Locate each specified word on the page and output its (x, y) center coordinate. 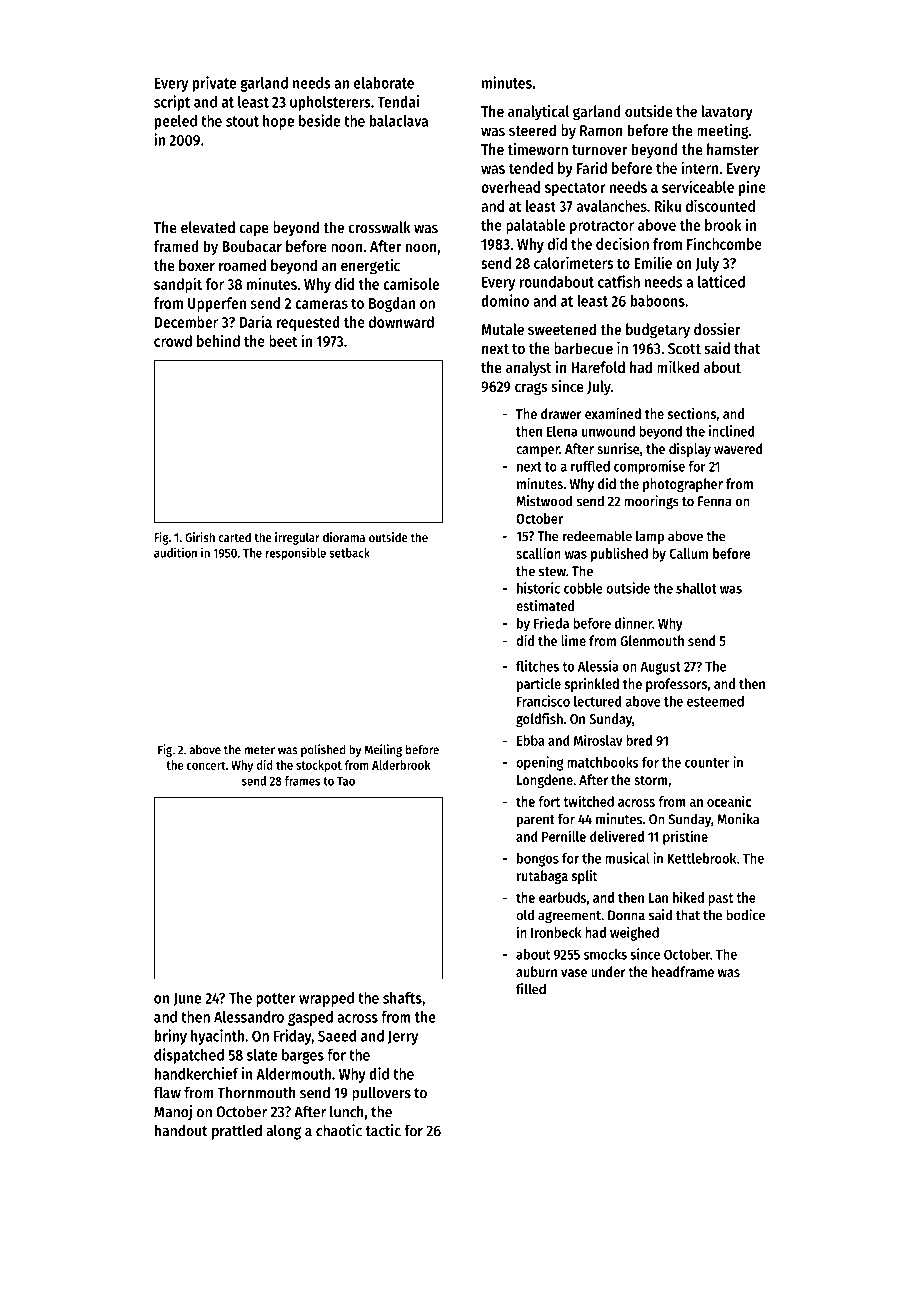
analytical (538, 112)
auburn (536, 971)
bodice (745, 915)
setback (349, 553)
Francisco (543, 701)
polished (323, 750)
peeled (176, 122)
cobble (583, 588)
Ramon (601, 130)
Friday (293, 1037)
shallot (696, 588)
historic (538, 588)
